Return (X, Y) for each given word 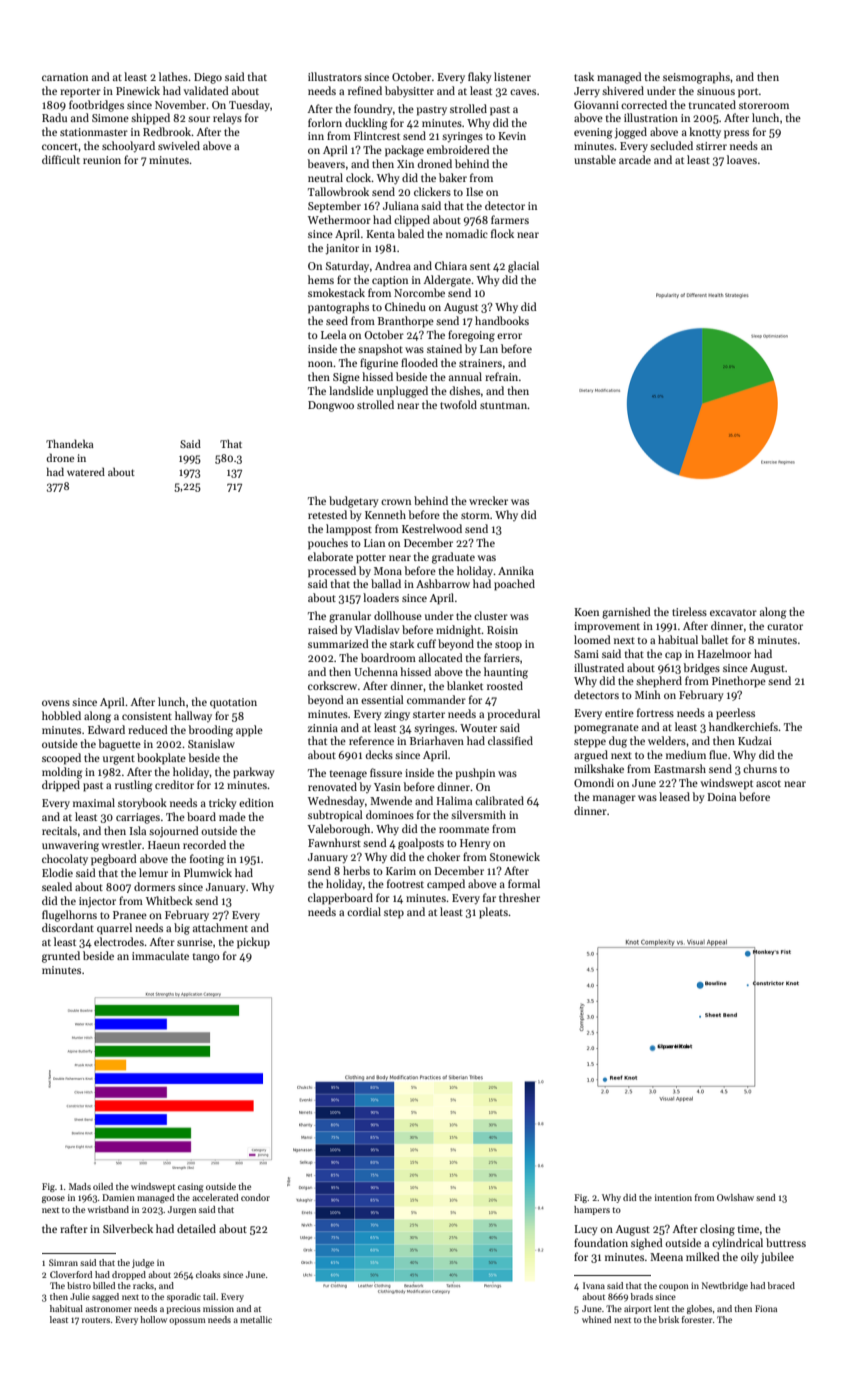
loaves (742, 159)
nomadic (467, 233)
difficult (61, 159)
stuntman (504, 405)
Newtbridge (725, 1286)
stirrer (711, 146)
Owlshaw (735, 1197)
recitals (59, 830)
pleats (493, 913)
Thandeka (70, 443)
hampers (592, 1210)
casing (190, 1187)
